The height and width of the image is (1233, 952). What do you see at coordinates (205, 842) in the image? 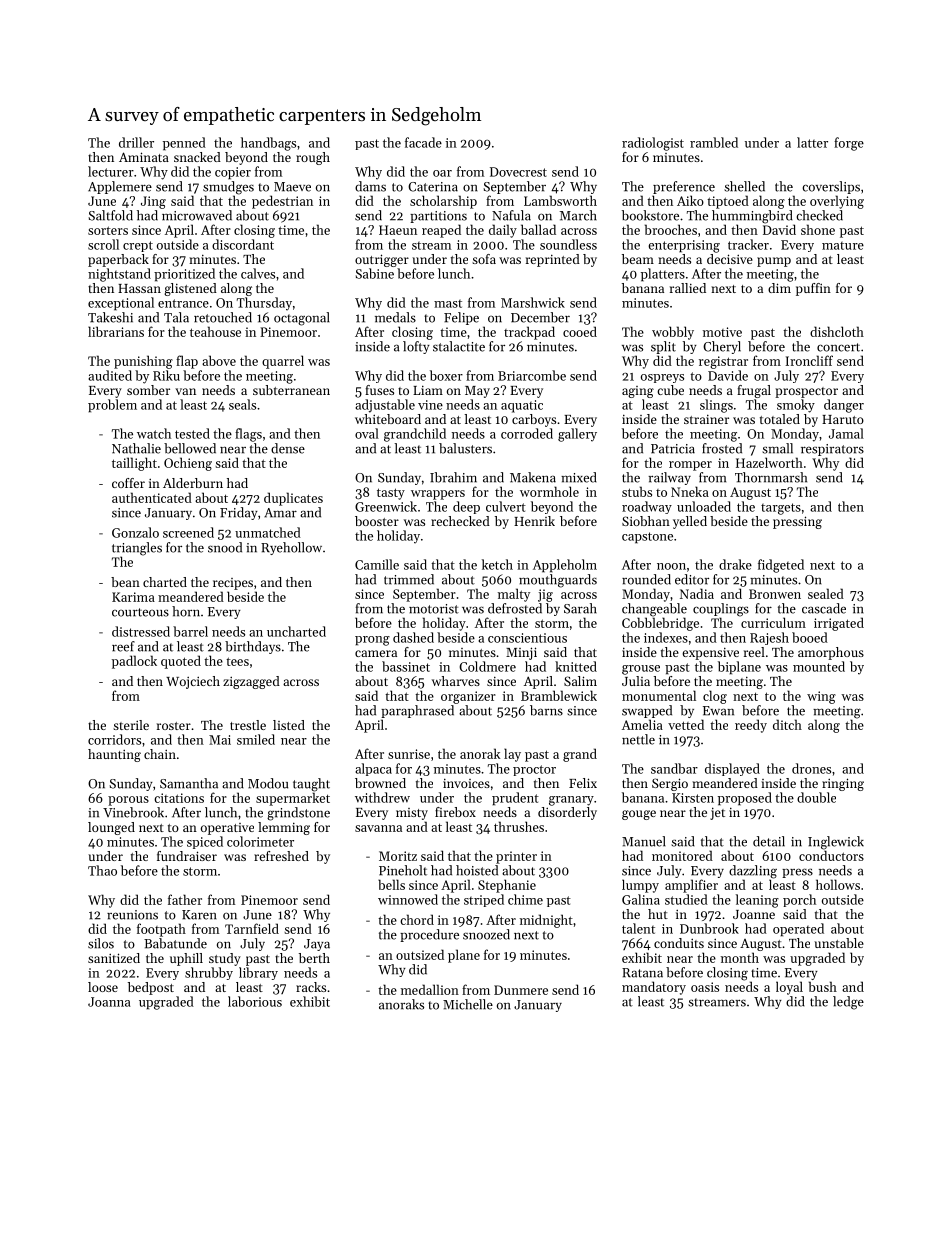
I see `spiced` at bounding box center [205, 842].
